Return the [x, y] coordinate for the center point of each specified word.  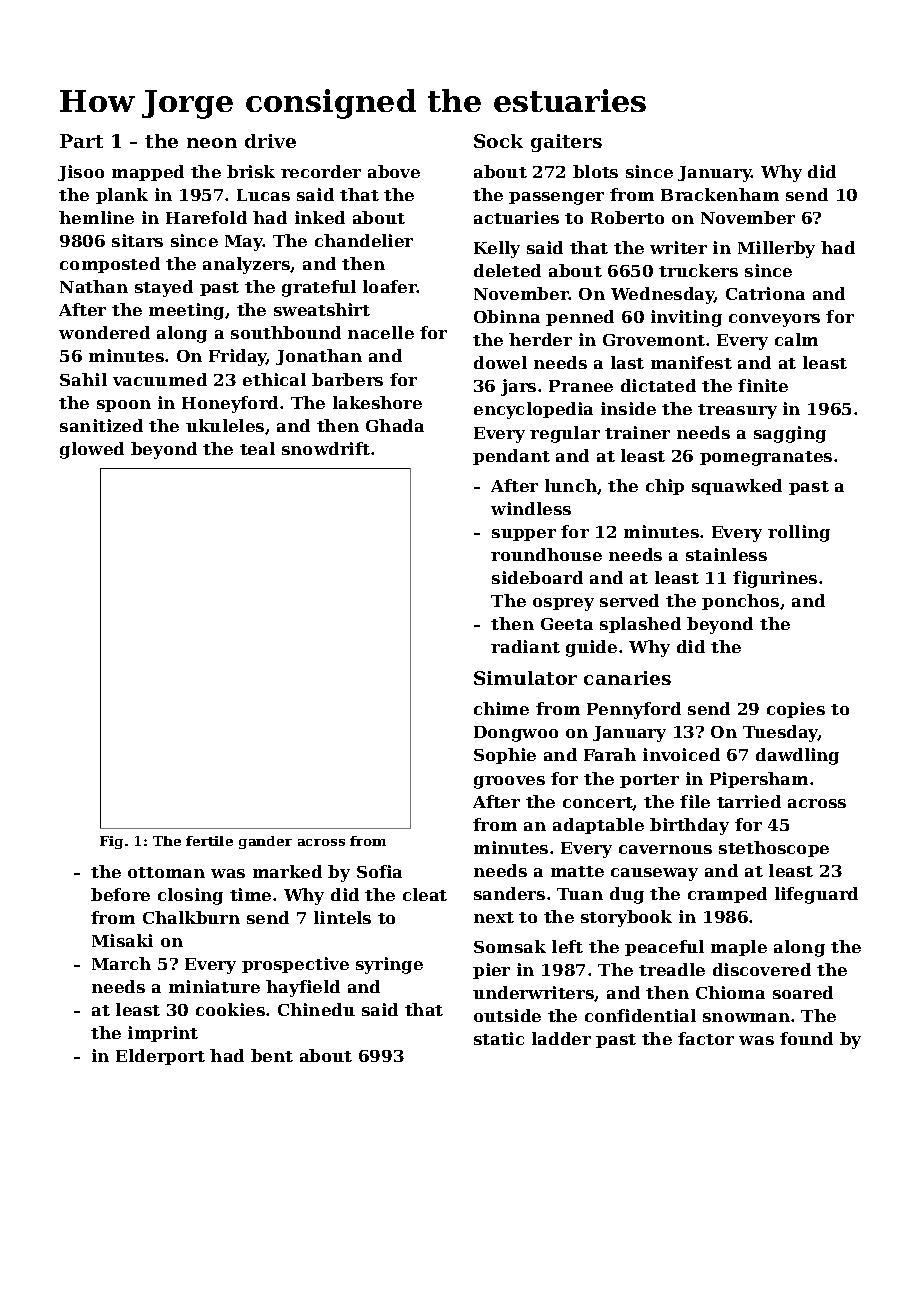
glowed [92, 450]
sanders [509, 893]
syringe [389, 965]
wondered [104, 332]
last [627, 362]
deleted [507, 270]
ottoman [166, 872]
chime [501, 708]
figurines [775, 579]
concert [598, 803]
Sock [498, 141]
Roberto [627, 217]
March [121, 963]
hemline [96, 217]
